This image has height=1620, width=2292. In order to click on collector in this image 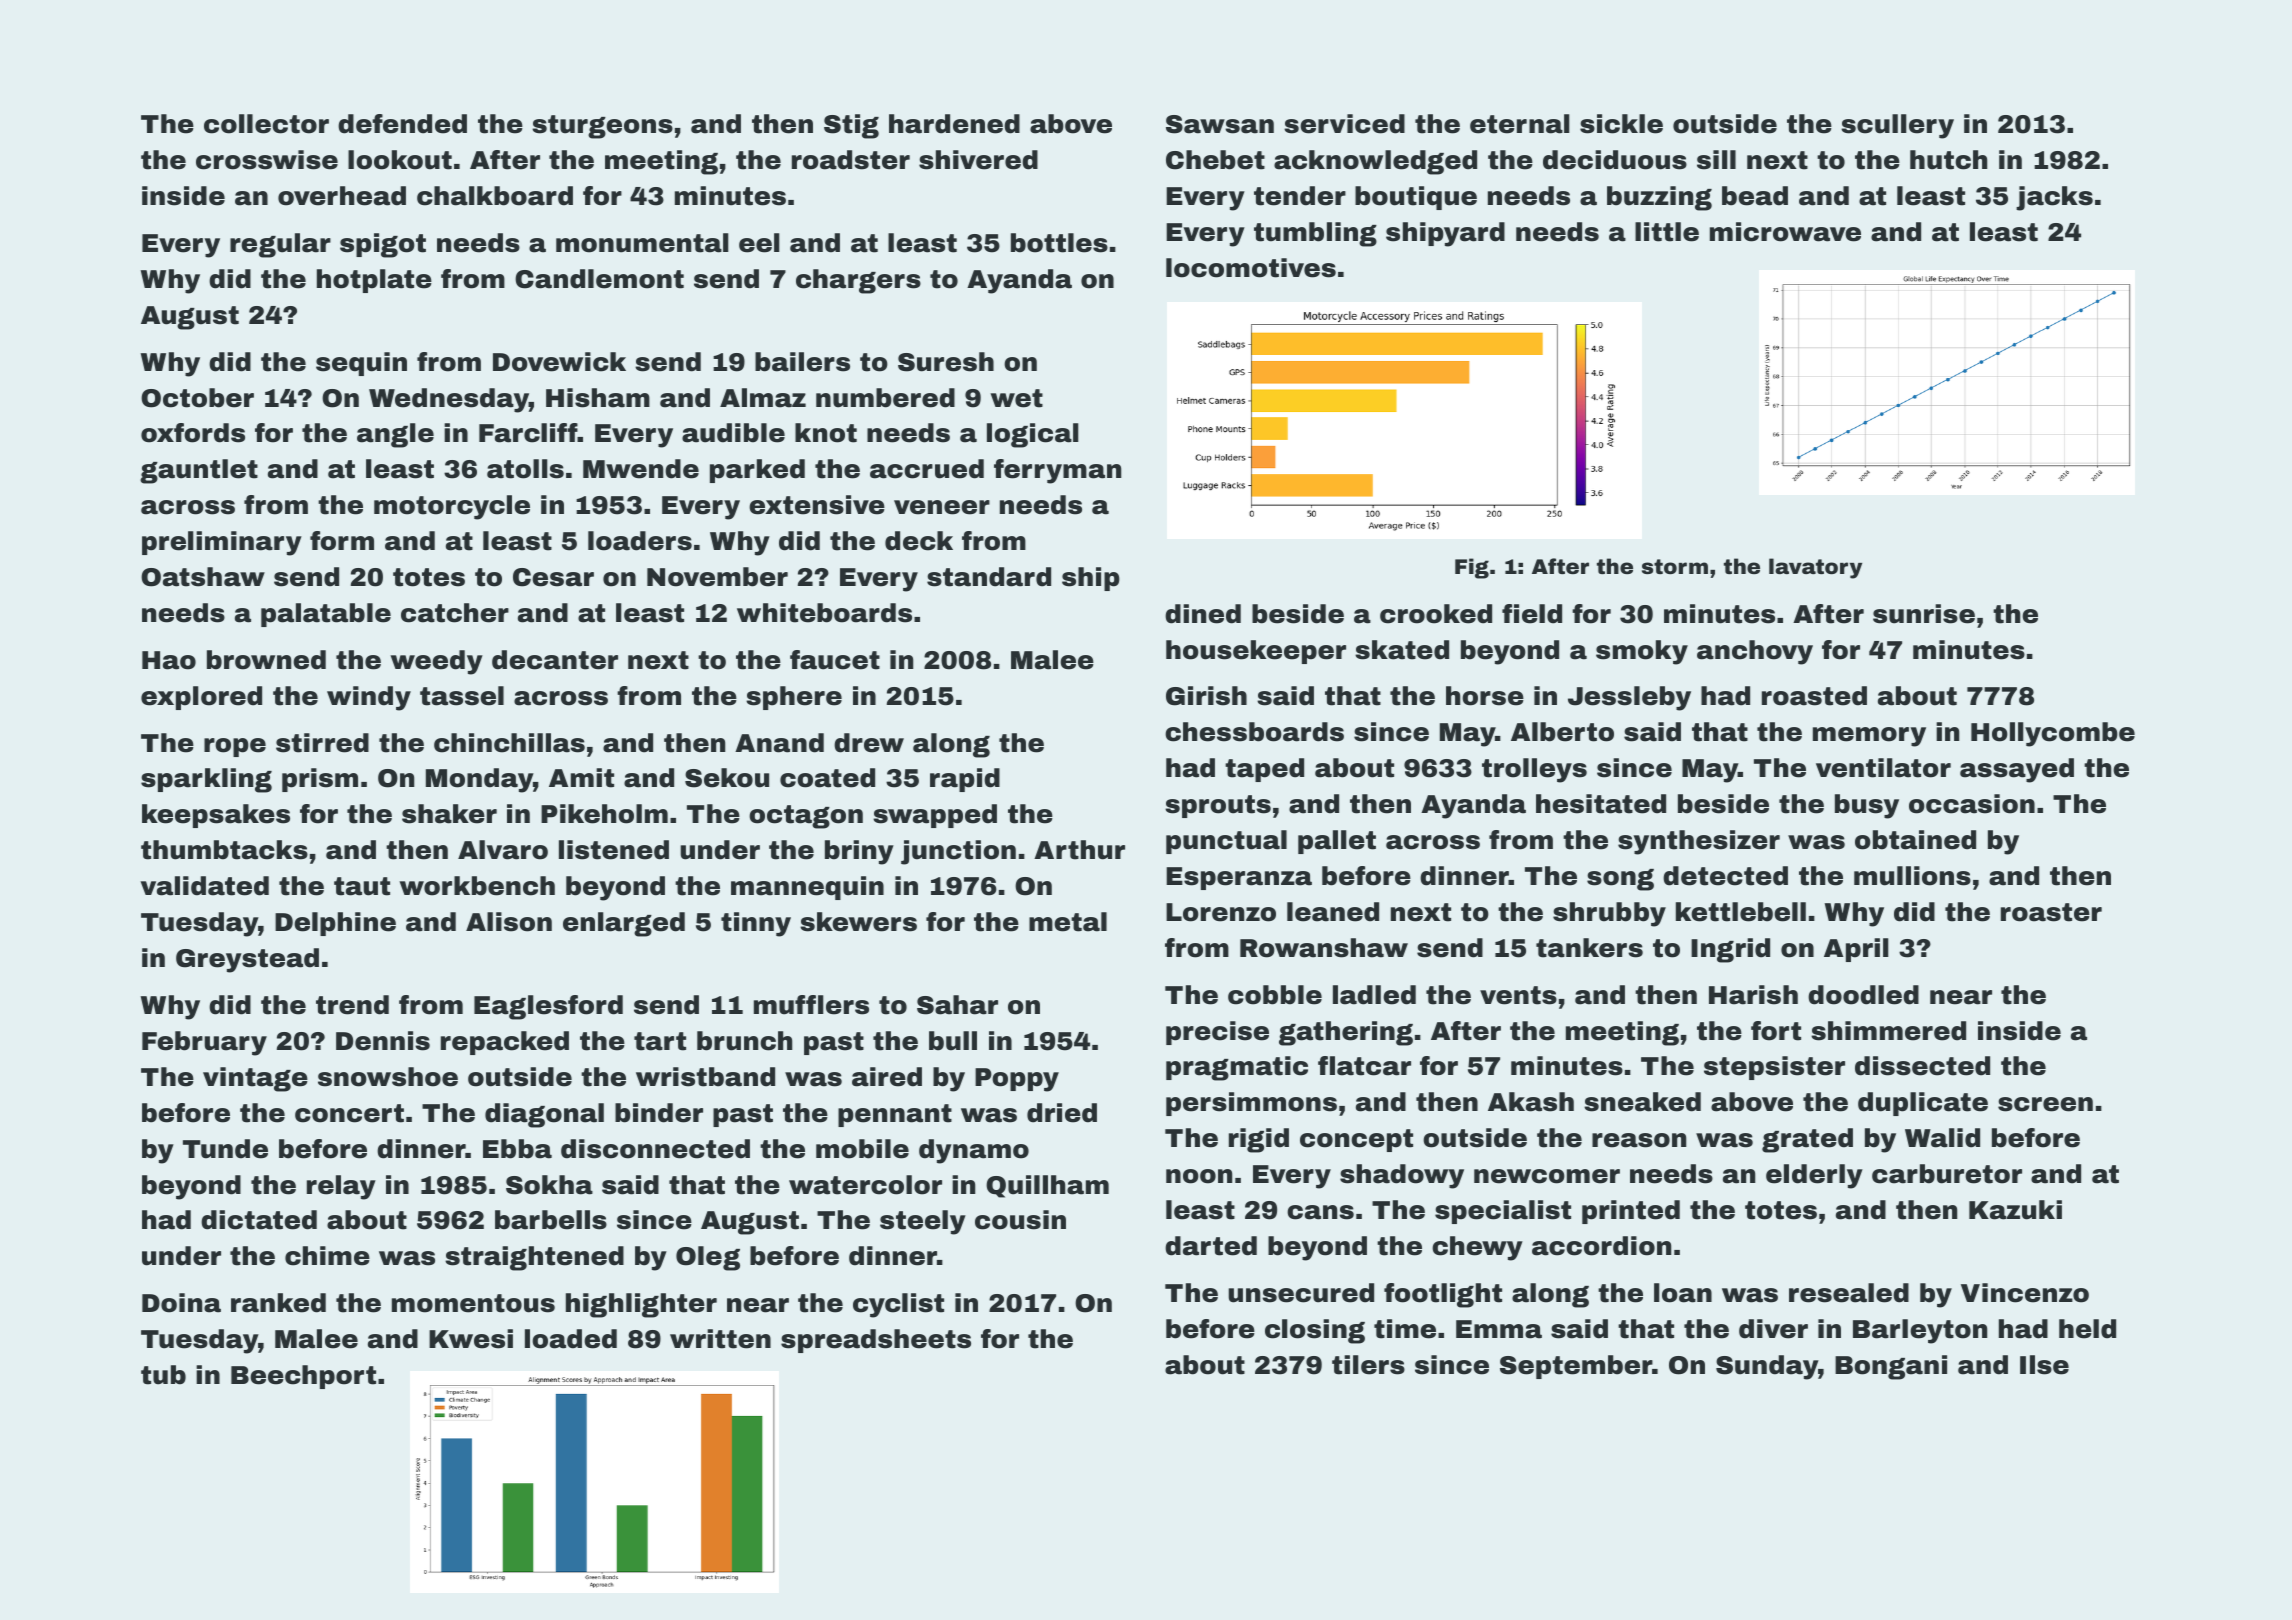, I will do `click(266, 124)`.
